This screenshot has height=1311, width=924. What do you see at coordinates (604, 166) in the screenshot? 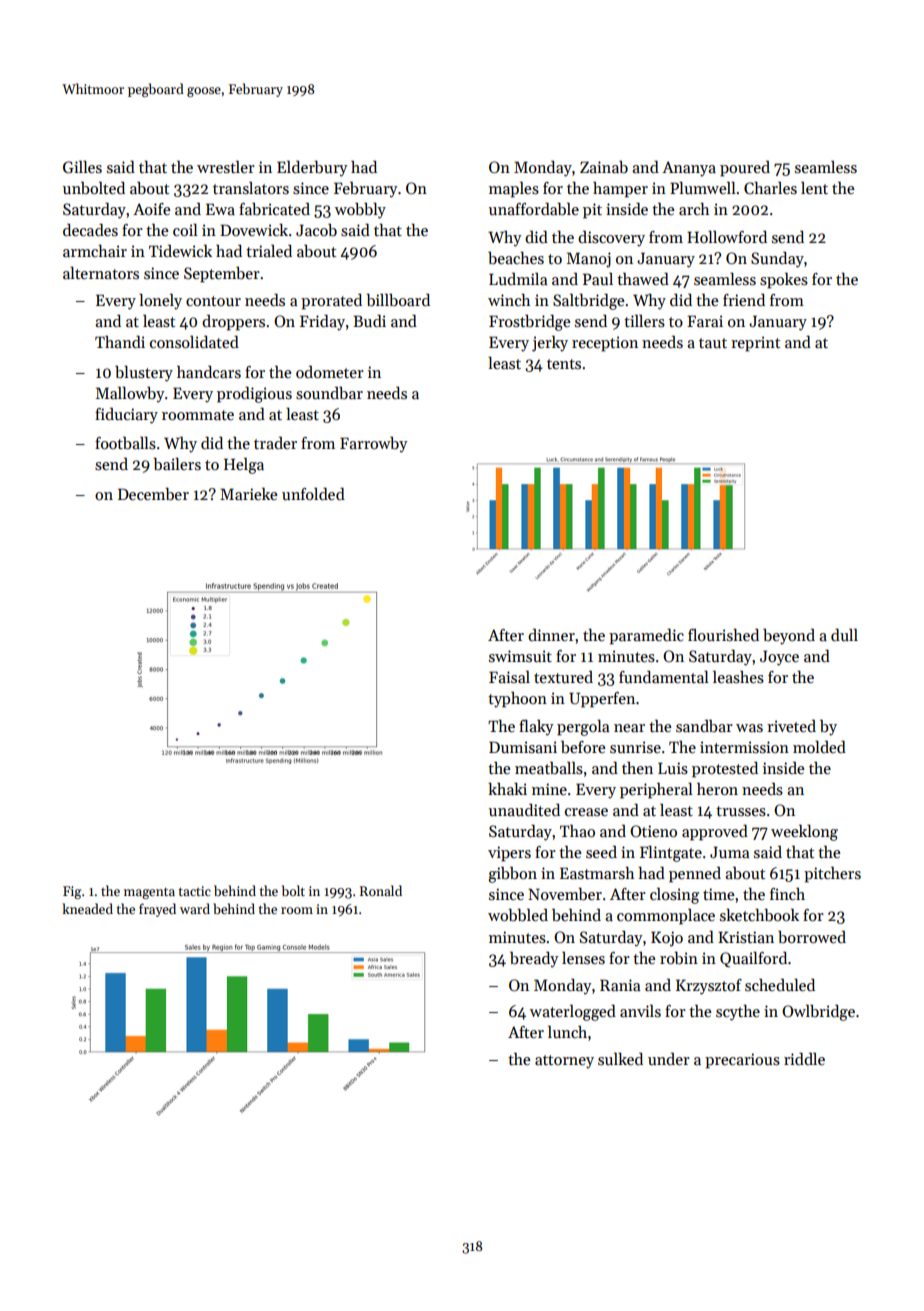
I see `Zainab` at bounding box center [604, 166].
